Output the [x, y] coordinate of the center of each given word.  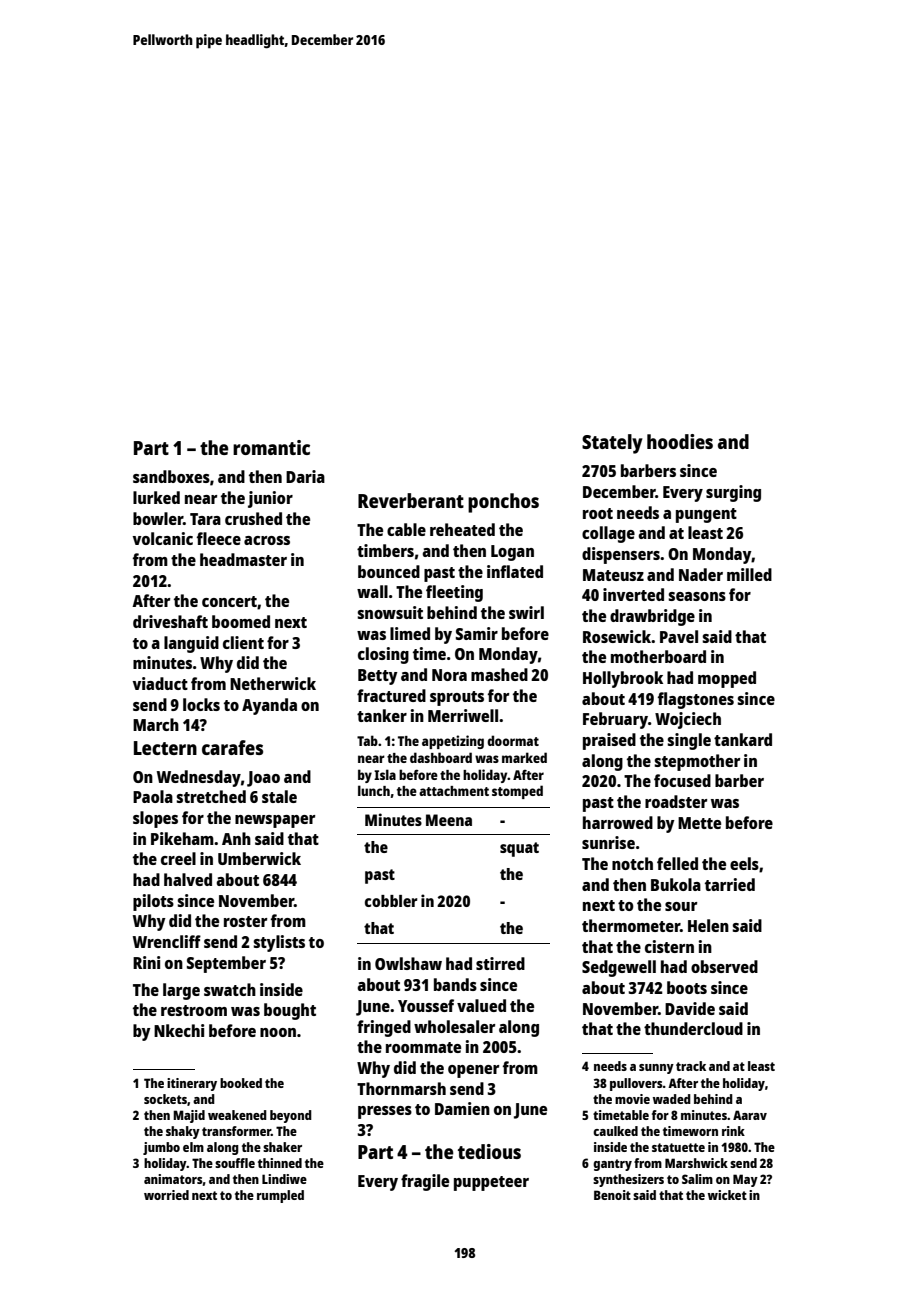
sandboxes [171, 476]
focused [682, 780]
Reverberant [411, 500]
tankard [743, 739]
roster [245, 921]
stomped [517, 792]
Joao [263, 779]
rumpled [280, 1196]
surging [733, 493]
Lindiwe [284, 1179]
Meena [449, 820]
